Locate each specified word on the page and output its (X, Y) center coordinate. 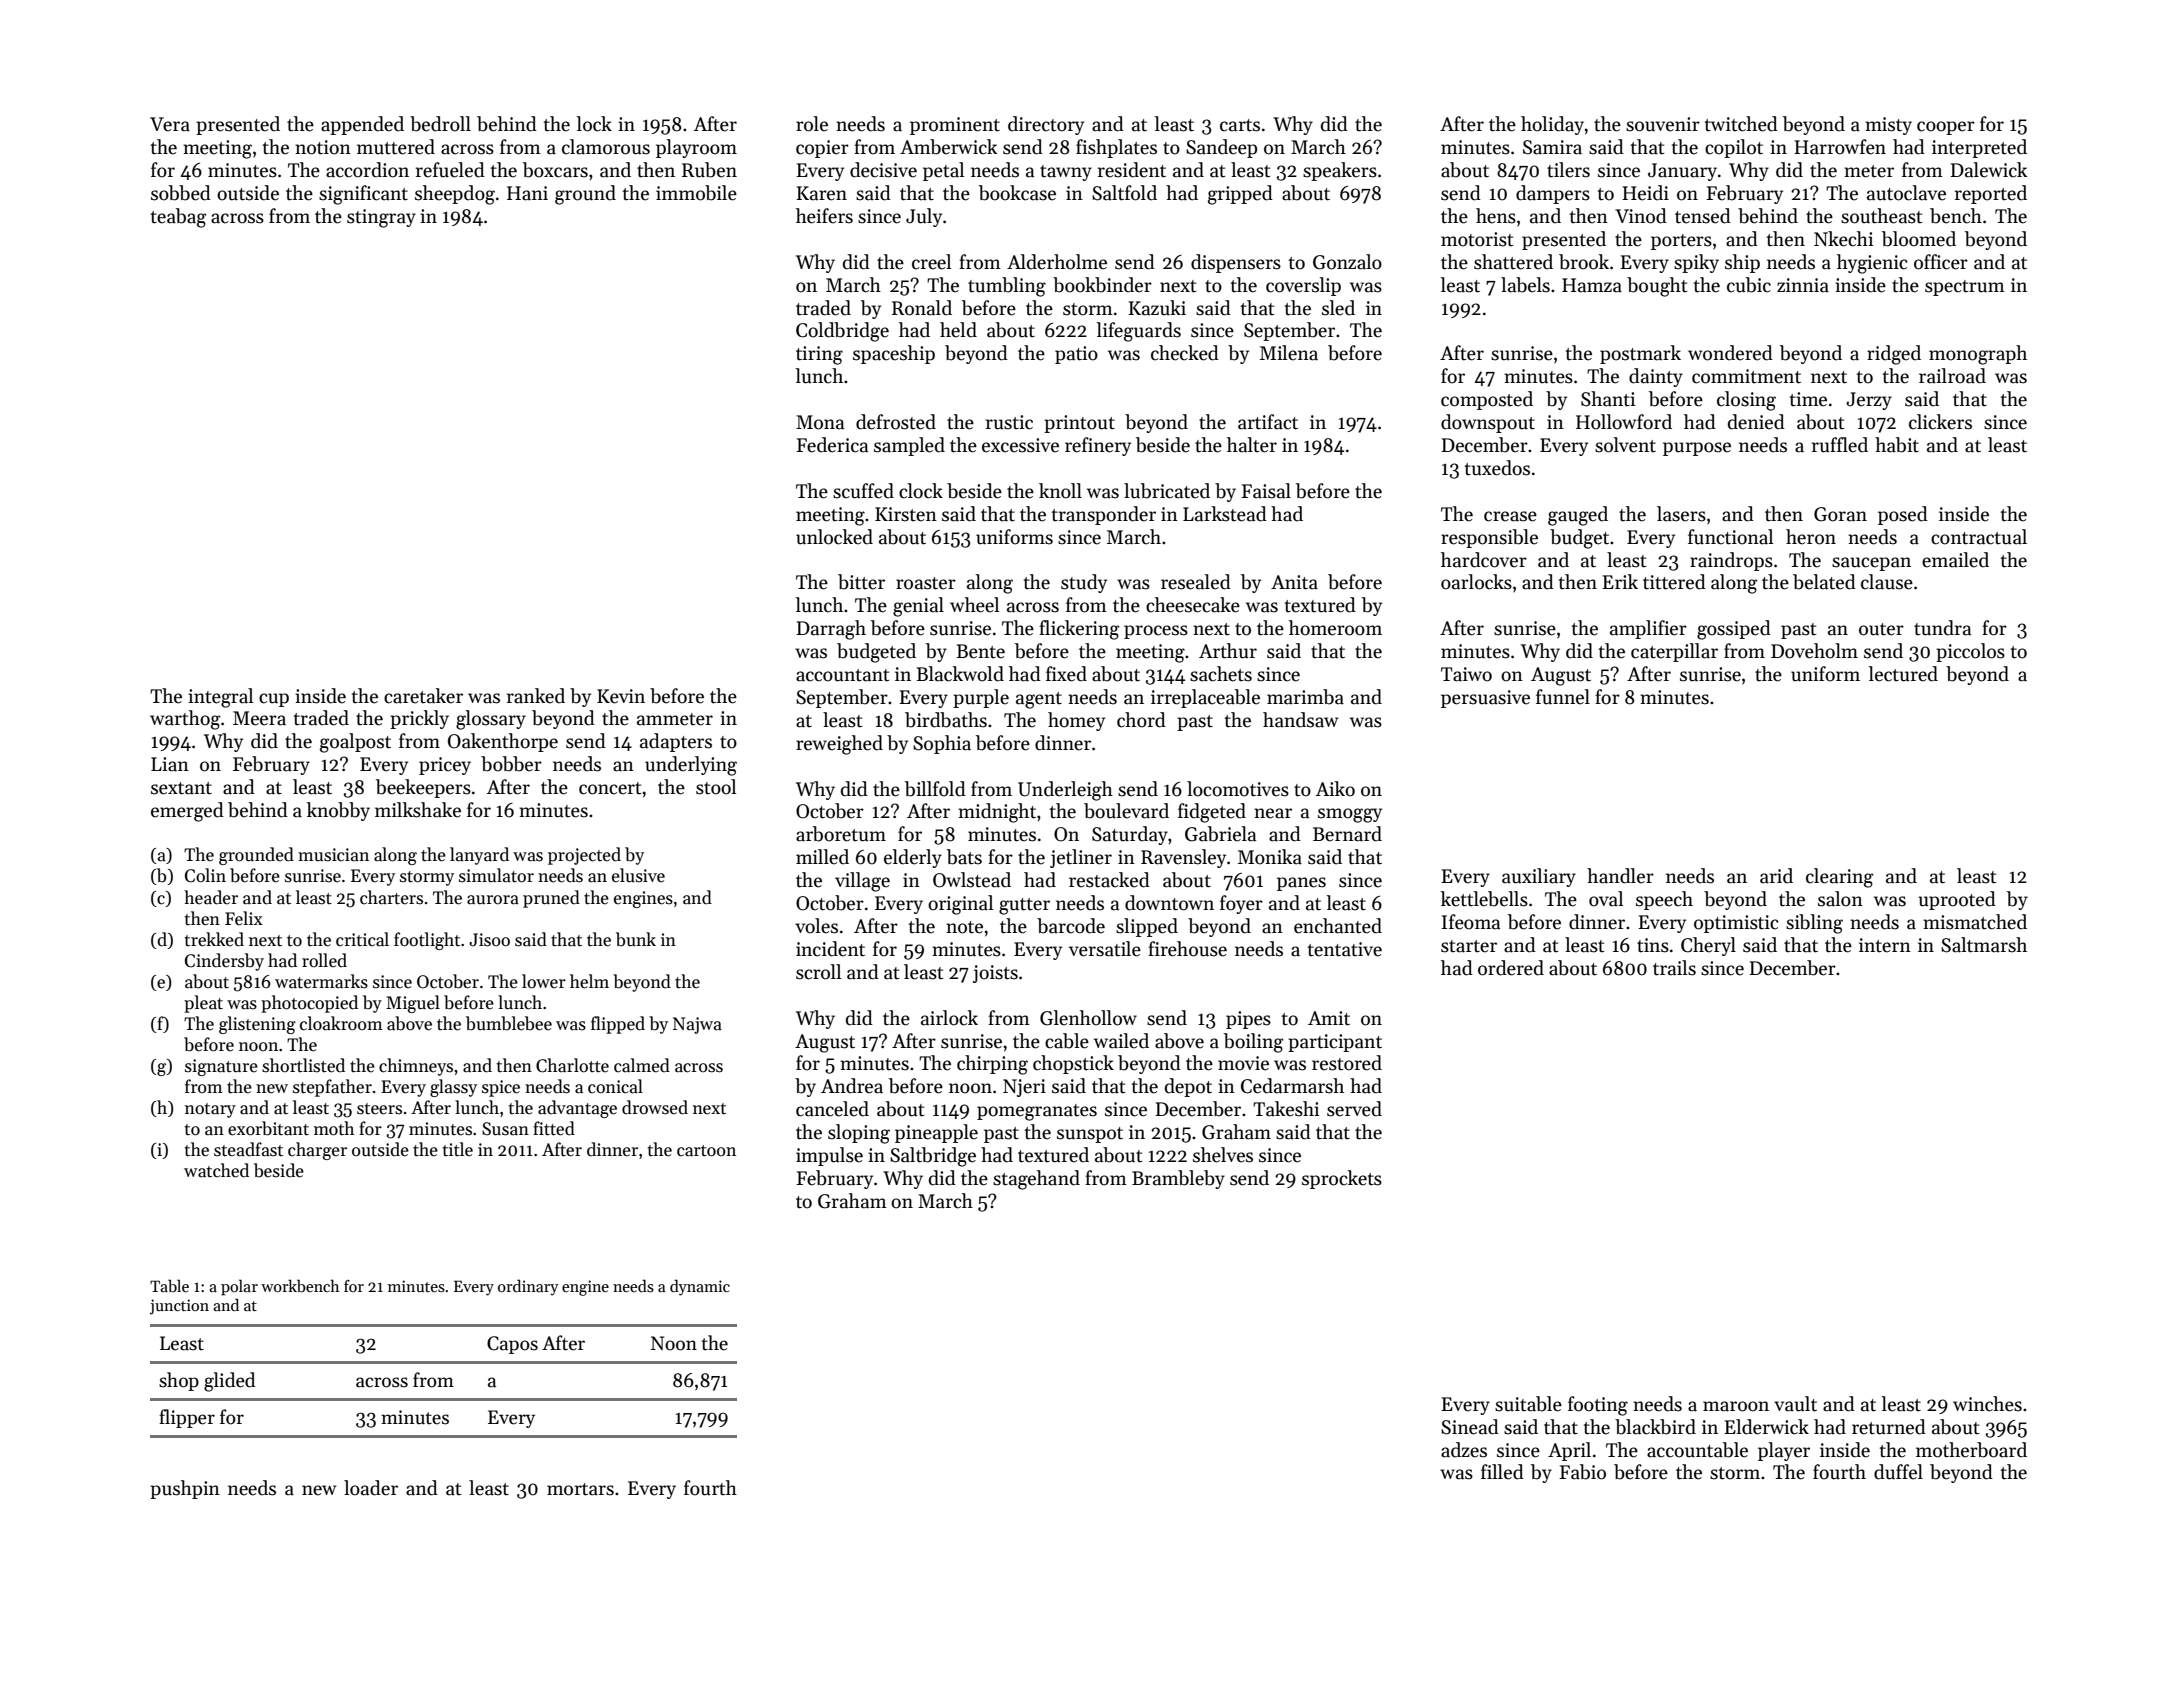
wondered (1730, 353)
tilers (1568, 170)
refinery (1098, 446)
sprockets (1342, 1179)
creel (931, 262)
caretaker (423, 696)
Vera (170, 124)
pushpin (185, 1489)
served (1354, 1109)
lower (544, 981)
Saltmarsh (1984, 945)
